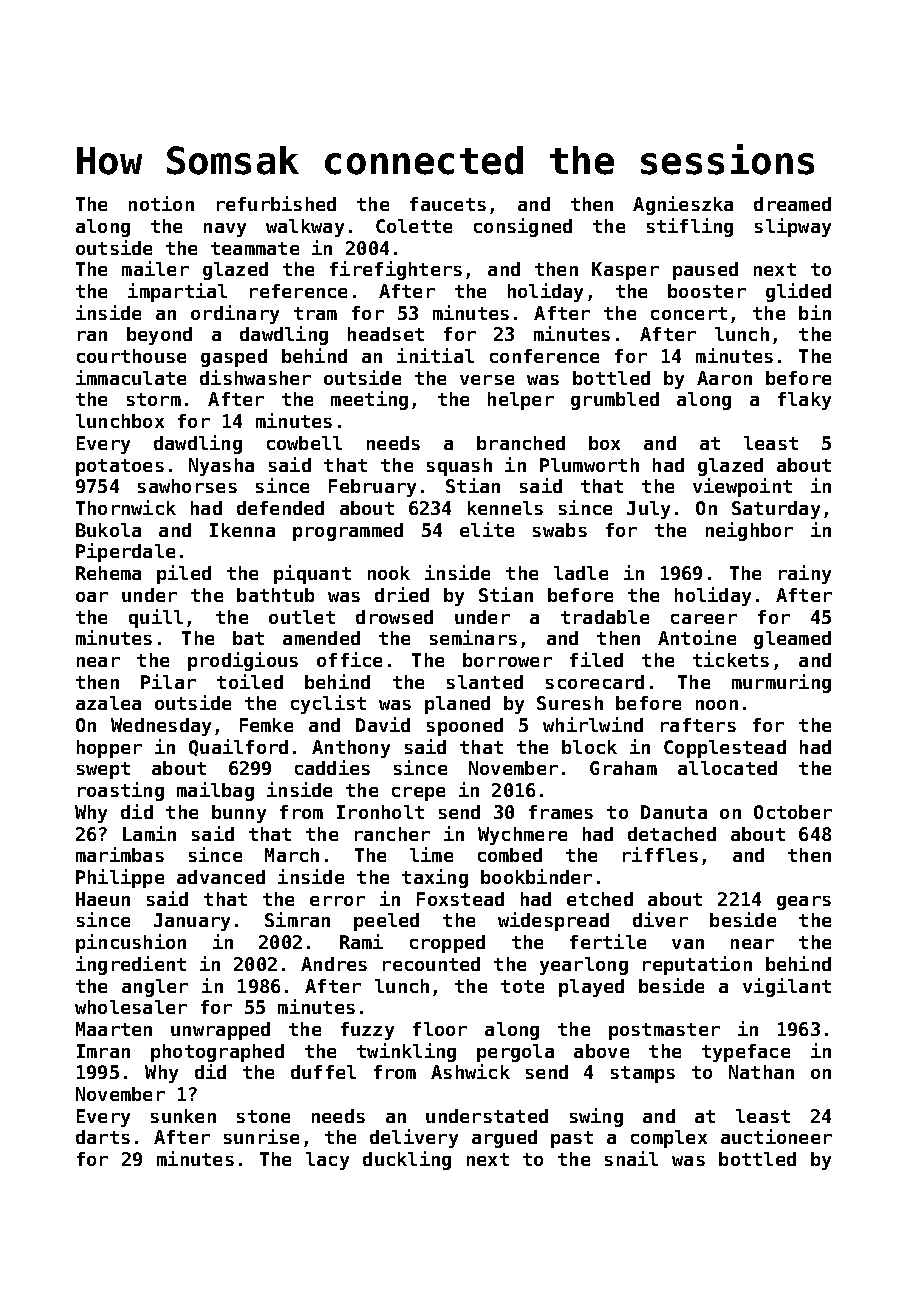 This document has width=908, height=1316. Describe the element at coordinates (724, 378) in the document. I see `Aaron` at that location.
